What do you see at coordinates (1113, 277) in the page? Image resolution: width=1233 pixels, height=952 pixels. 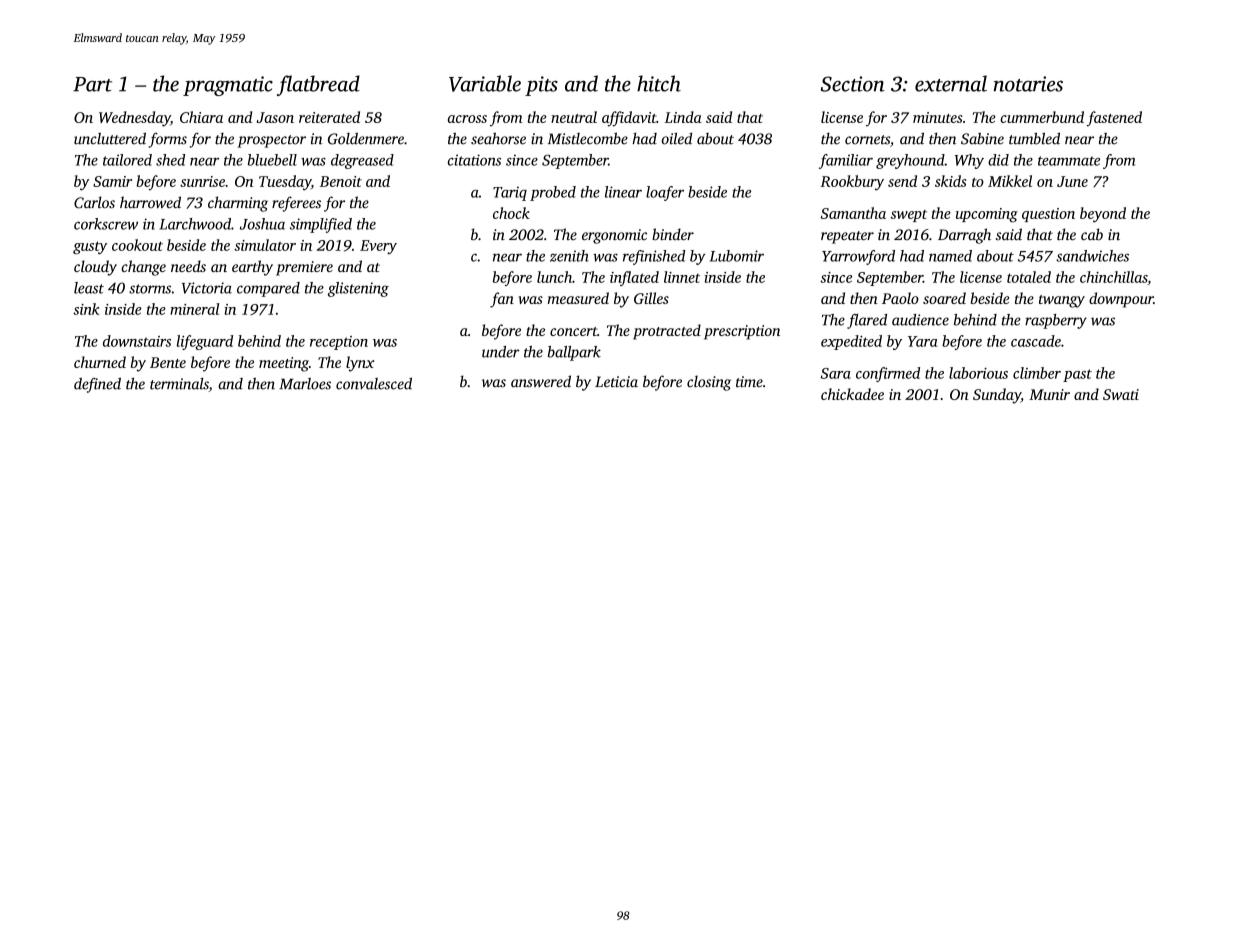 I see `chinchillas` at bounding box center [1113, 277].
